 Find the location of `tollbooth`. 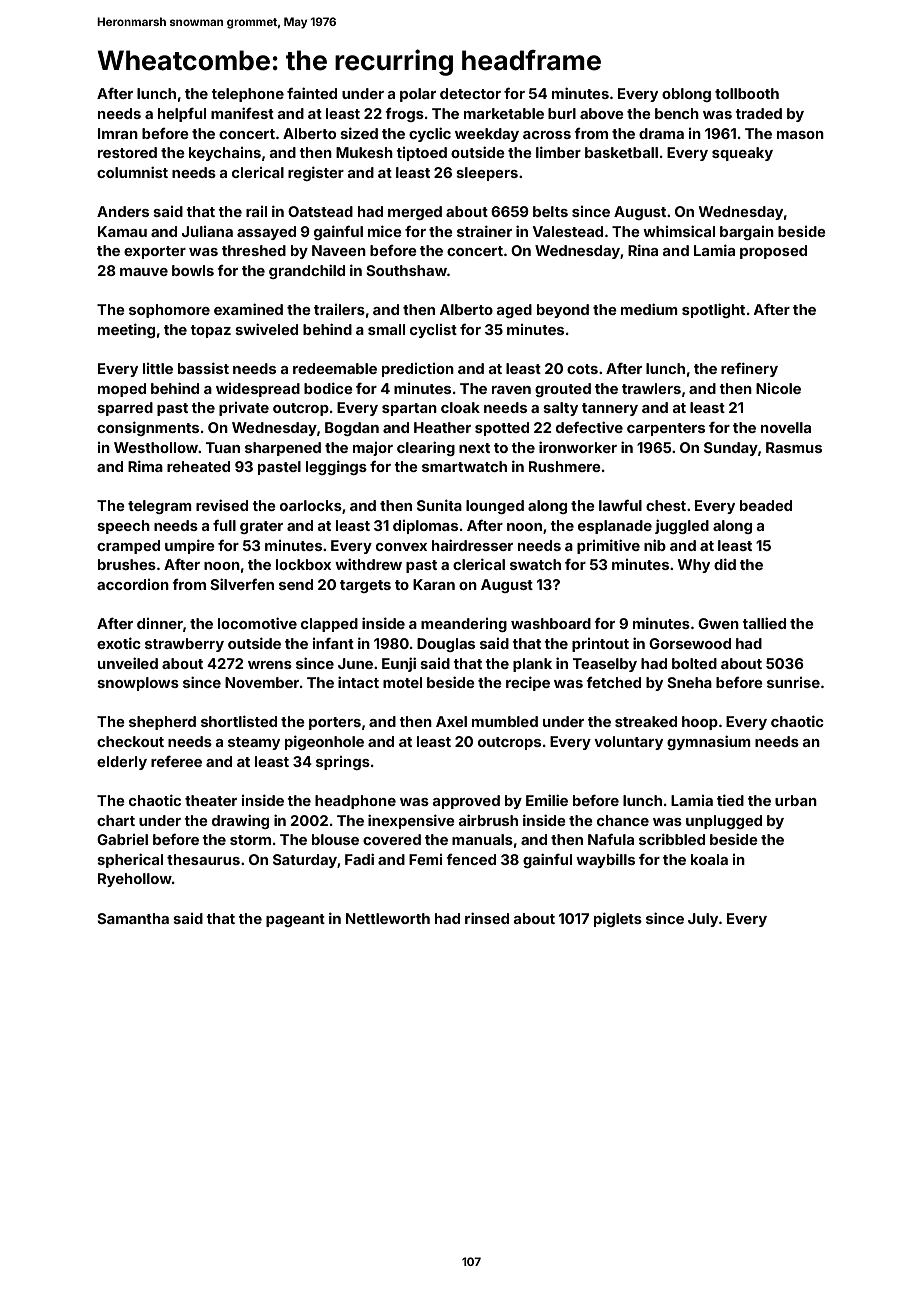

tollbooth is located at coordinates (747, 93).
